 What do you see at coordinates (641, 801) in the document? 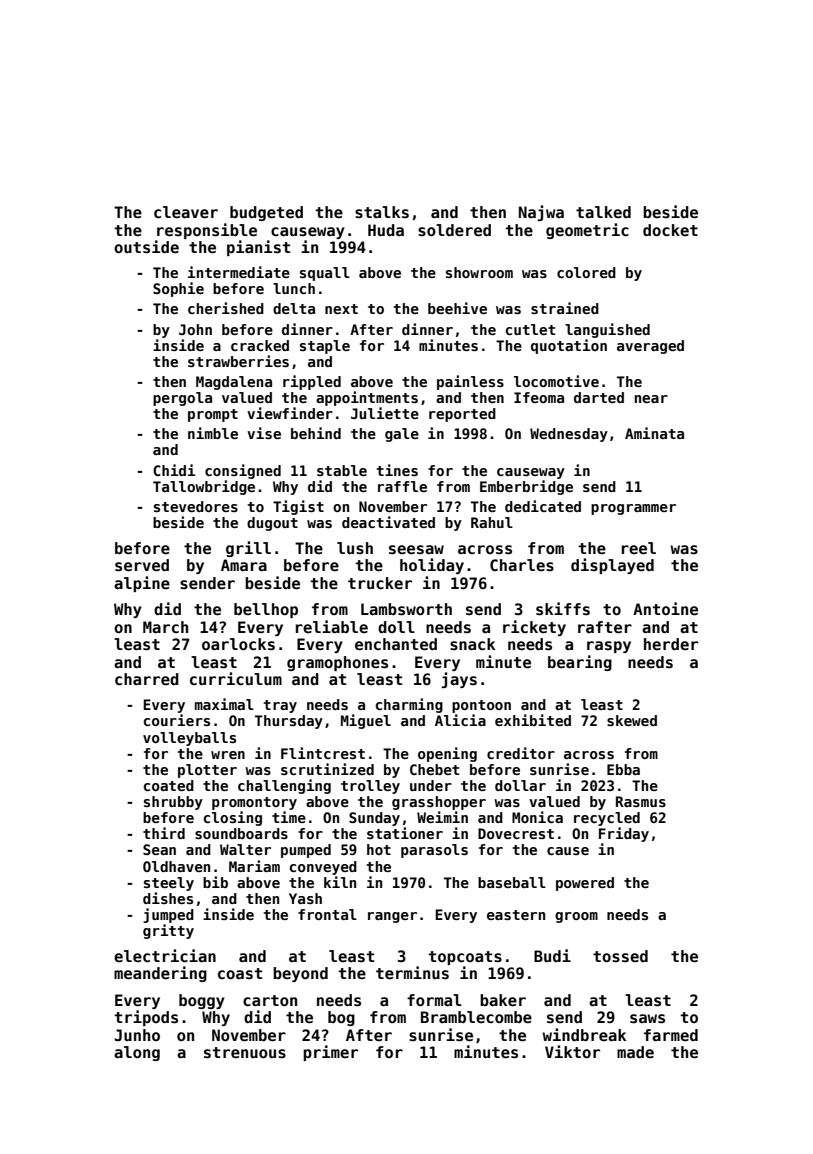
I see `Rasmus` at bounding box center [641, 801].
